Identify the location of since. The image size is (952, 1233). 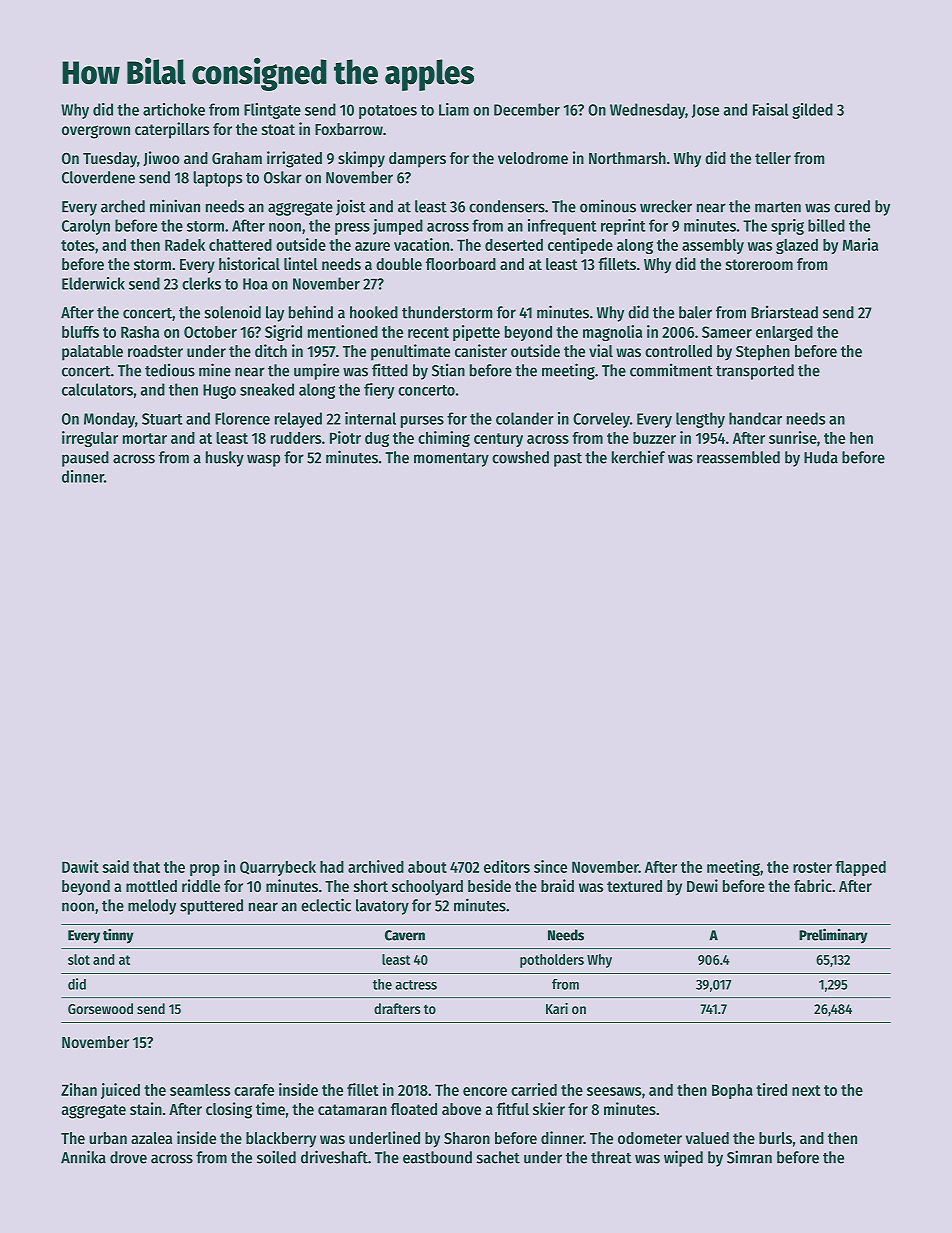
(550, 866).
